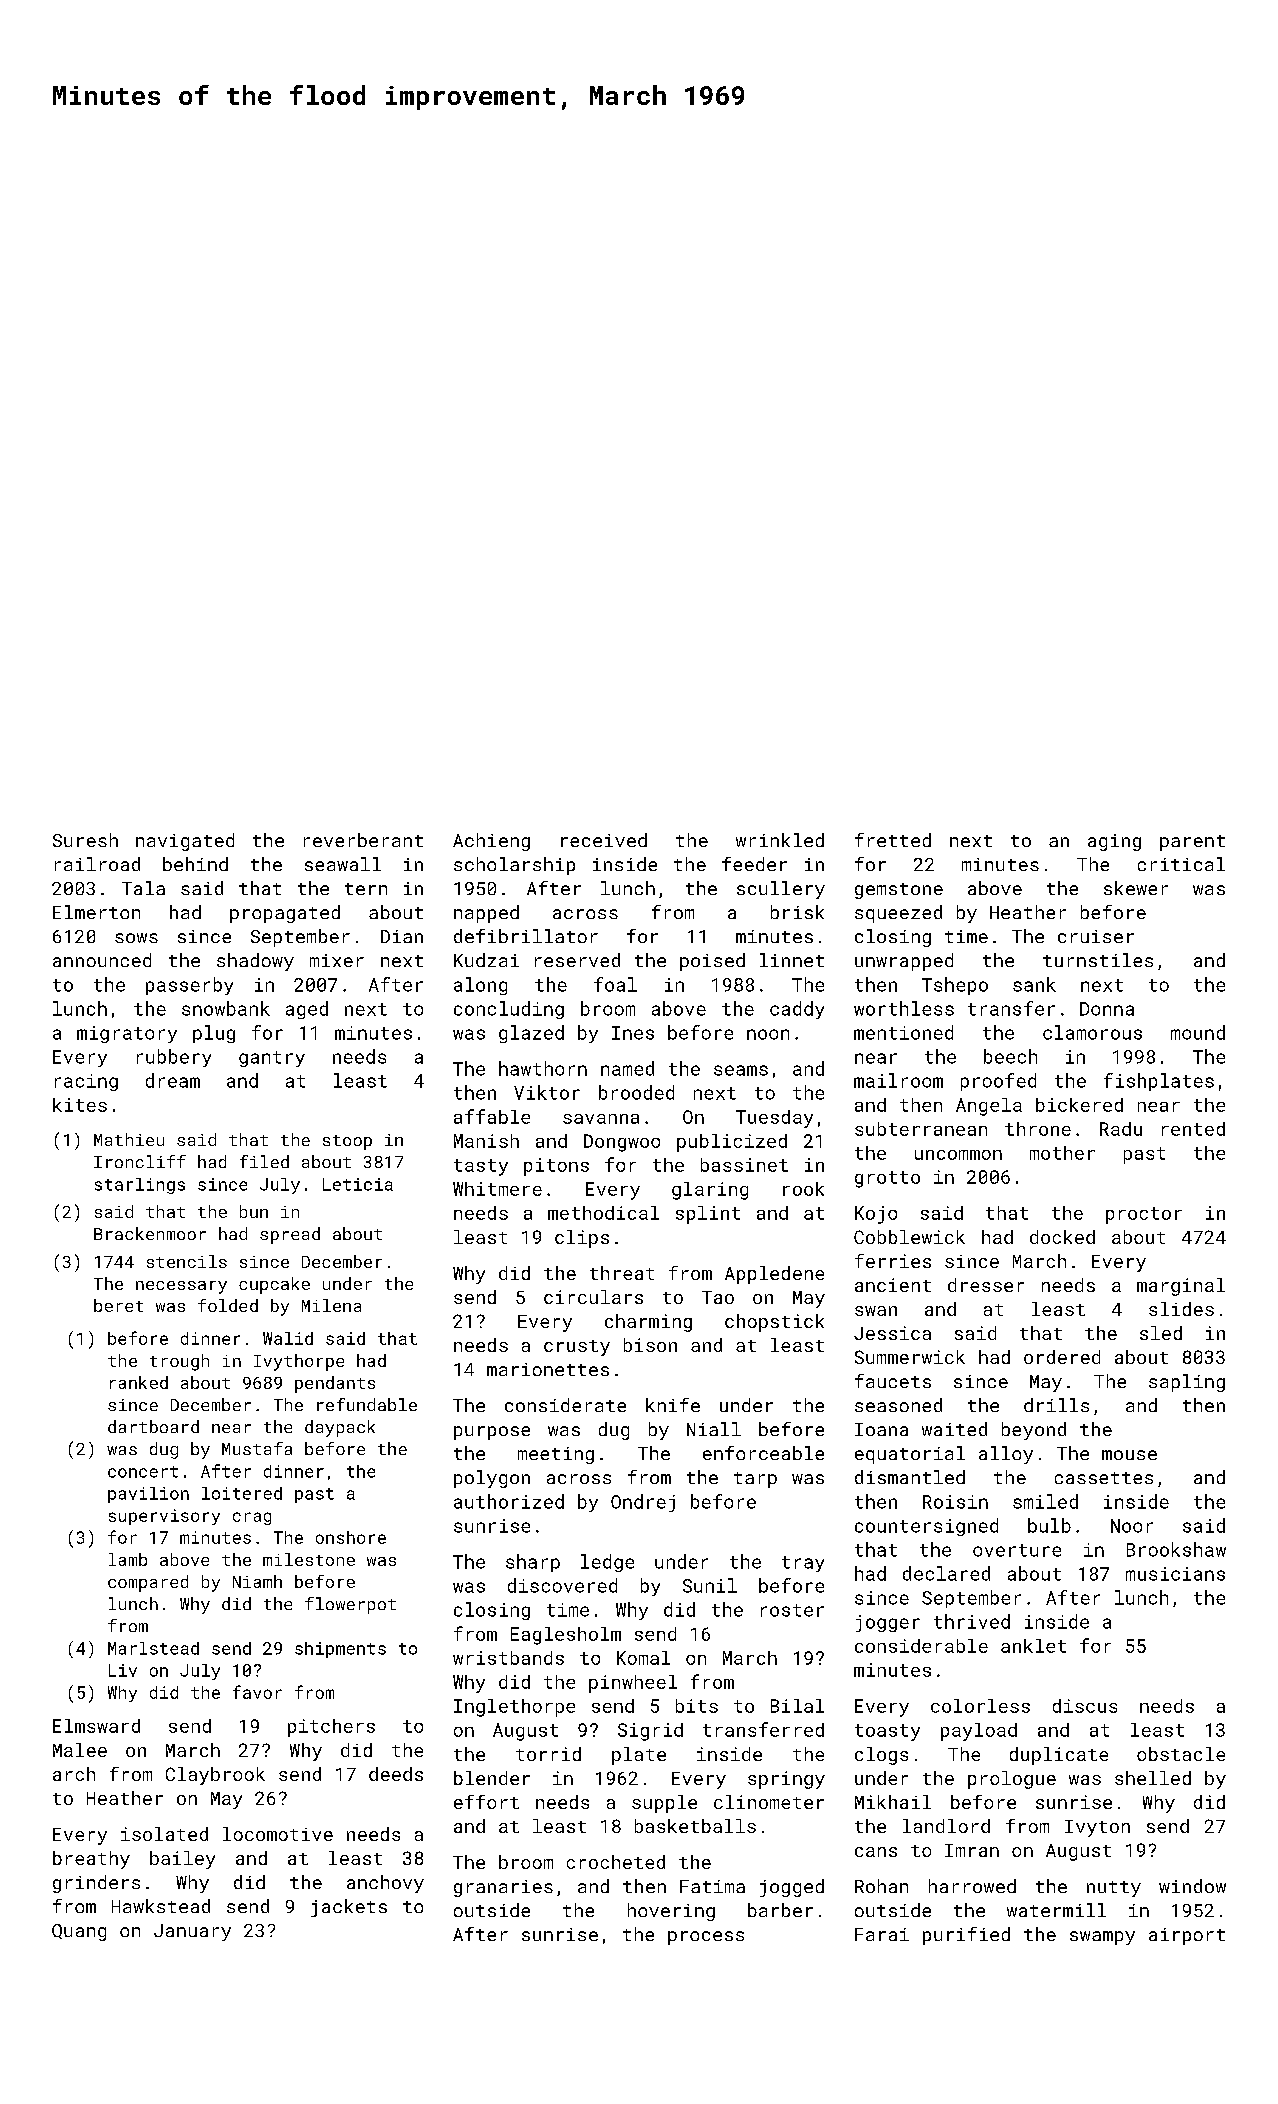  Describe the element at coordinates (257, 1448) in the screenshot. I see `Mustafa` at that location.
